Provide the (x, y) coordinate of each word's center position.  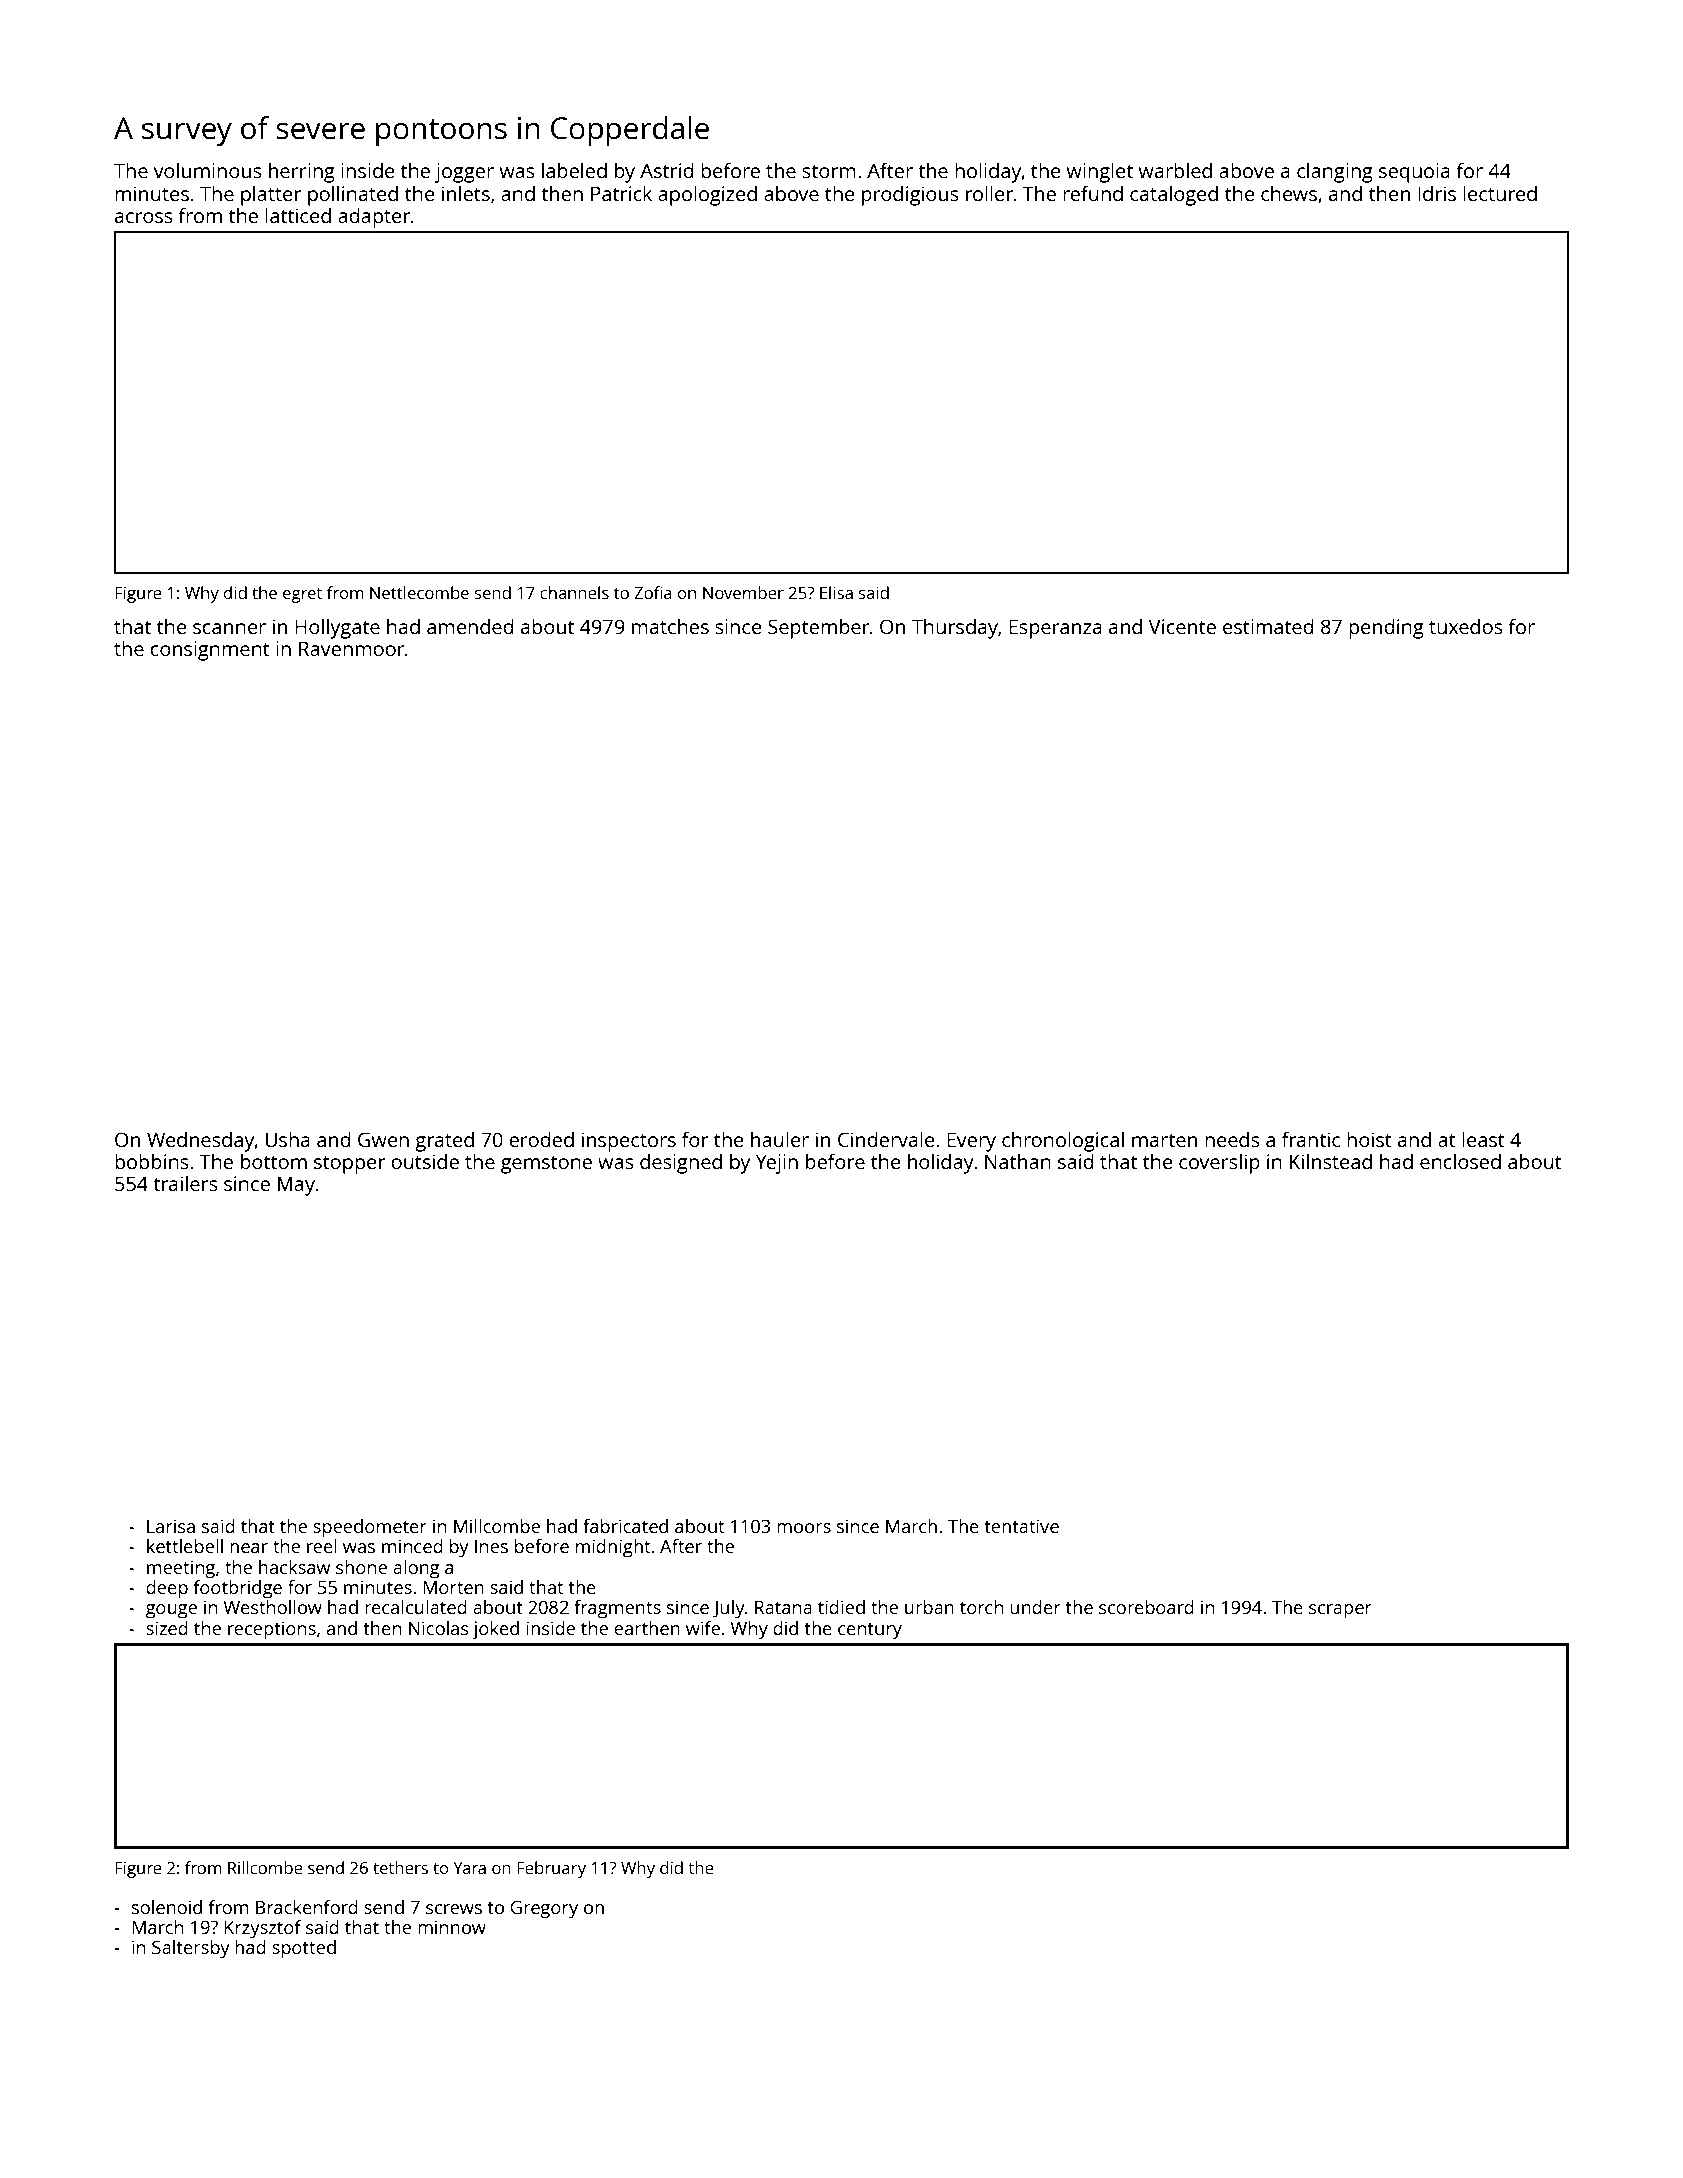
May (296, 1186)
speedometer (370, 1528)
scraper (1340, 1611)
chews (1289, 193)
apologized (707, 195)
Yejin (777, 1164)
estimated (1268, 626)
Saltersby (191, 1949)
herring (302, 172)
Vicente (1182, 626)
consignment (210, 651)
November (743, 592)
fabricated (625, 1526)
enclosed (1460, 1161)
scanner (229, 628)
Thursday (955, 628)
